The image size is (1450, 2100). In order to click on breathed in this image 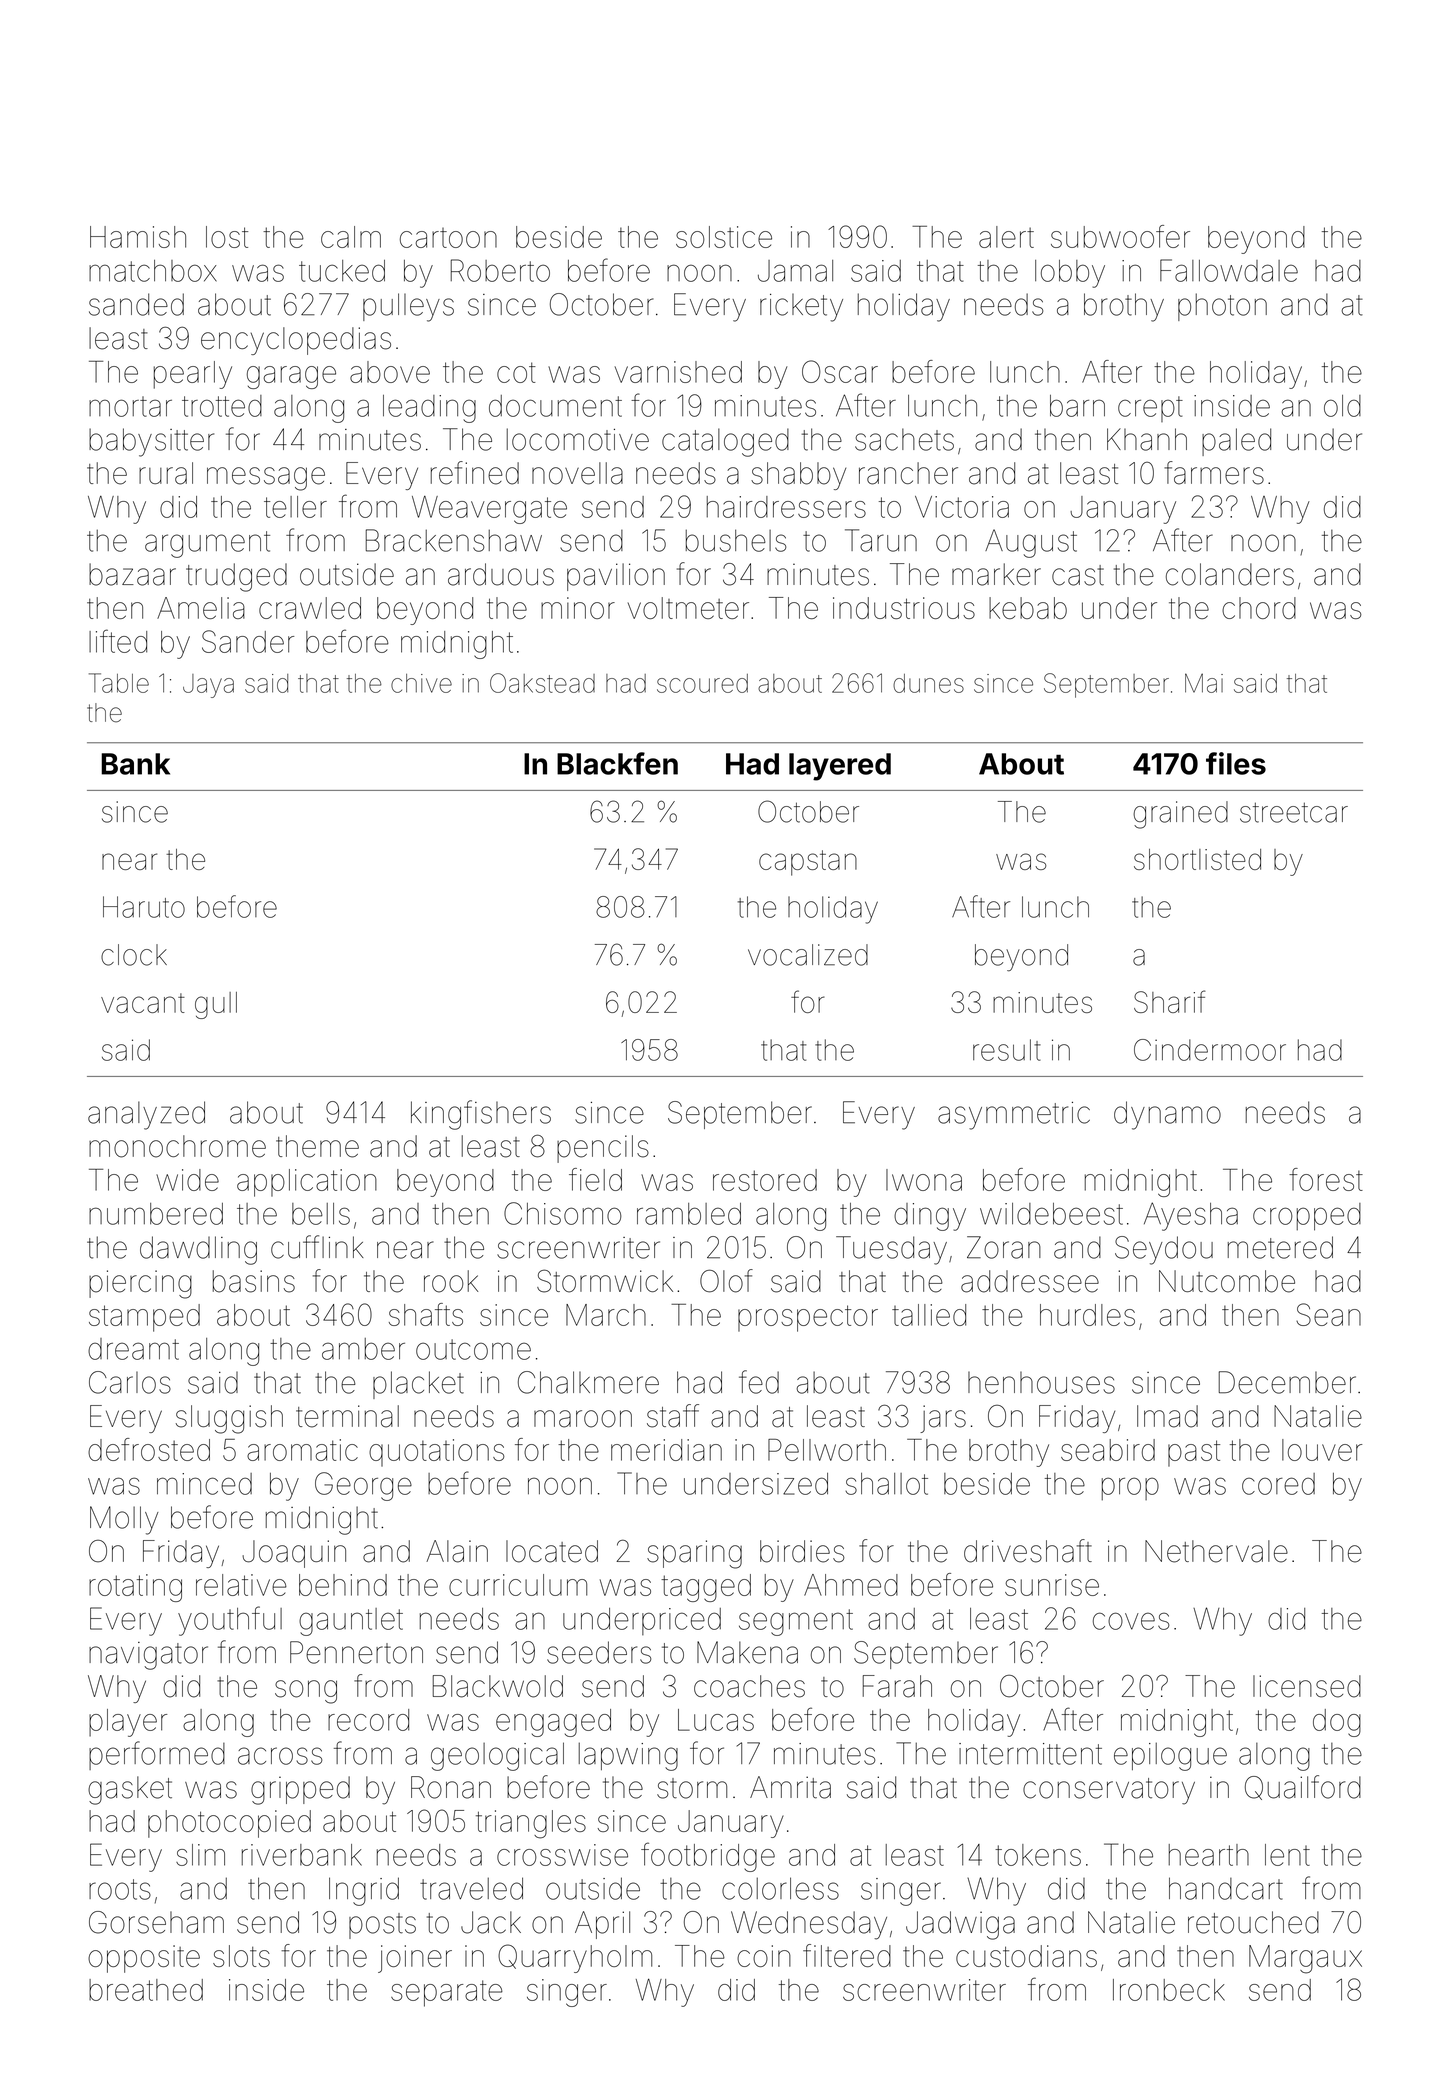, I will do `click(146, 1990)`.
